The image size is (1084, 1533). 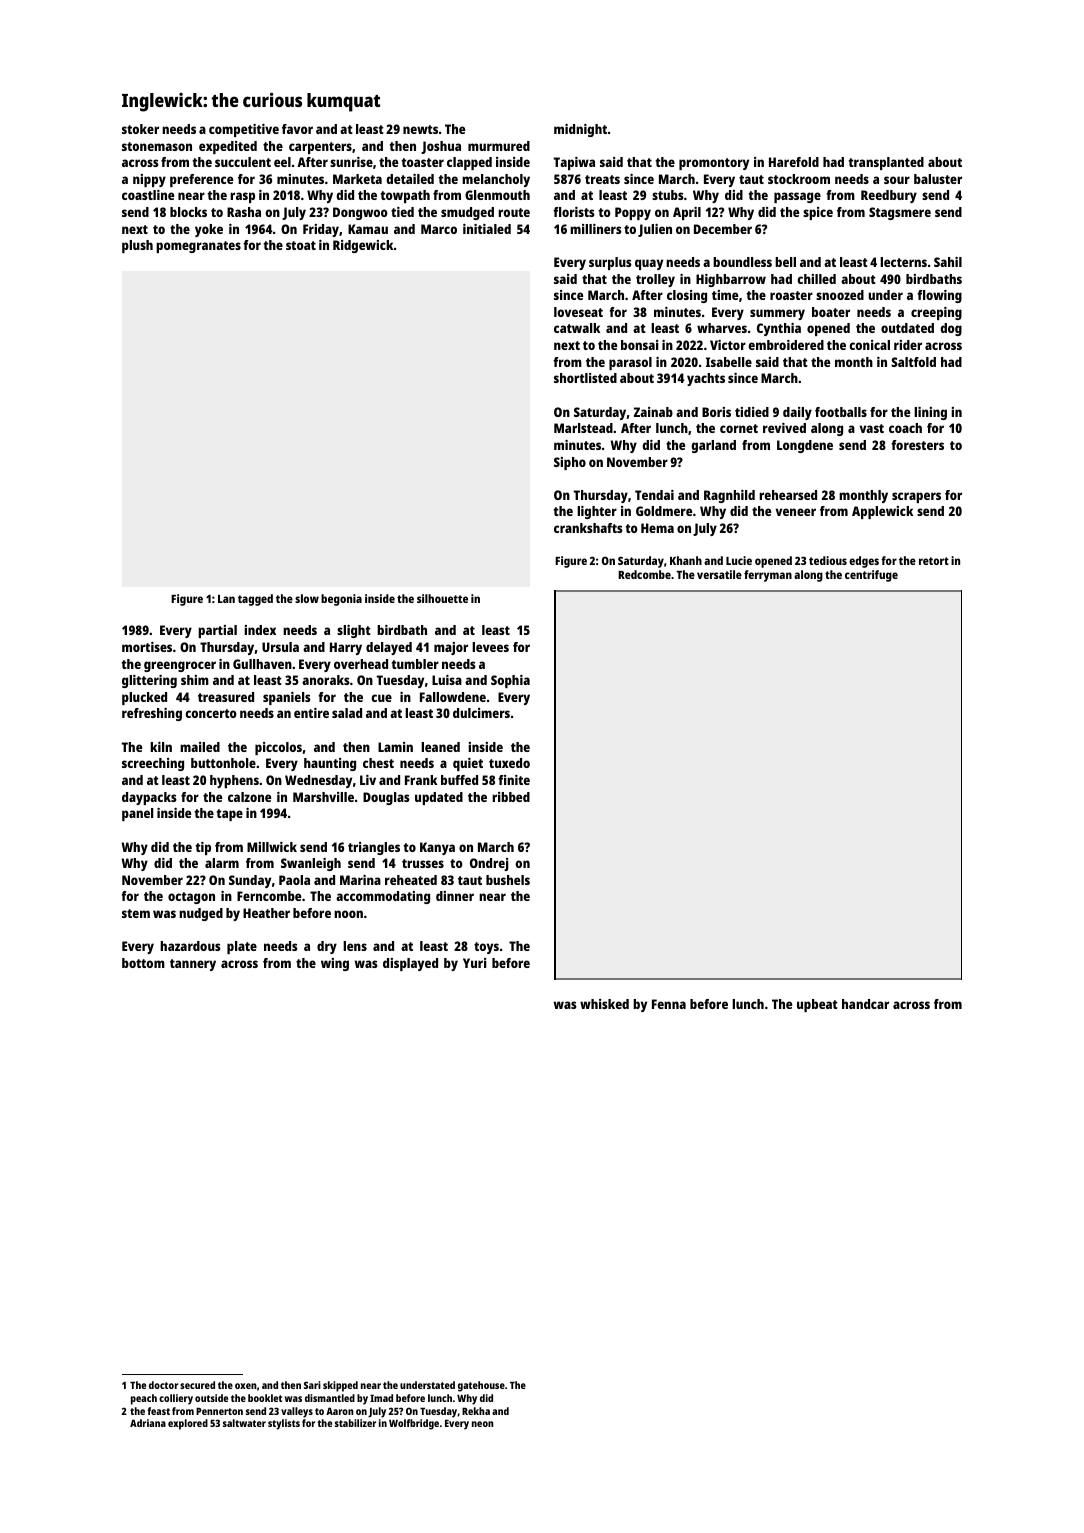 I want to click on gatehouse, so click(x=481, y=1386).
